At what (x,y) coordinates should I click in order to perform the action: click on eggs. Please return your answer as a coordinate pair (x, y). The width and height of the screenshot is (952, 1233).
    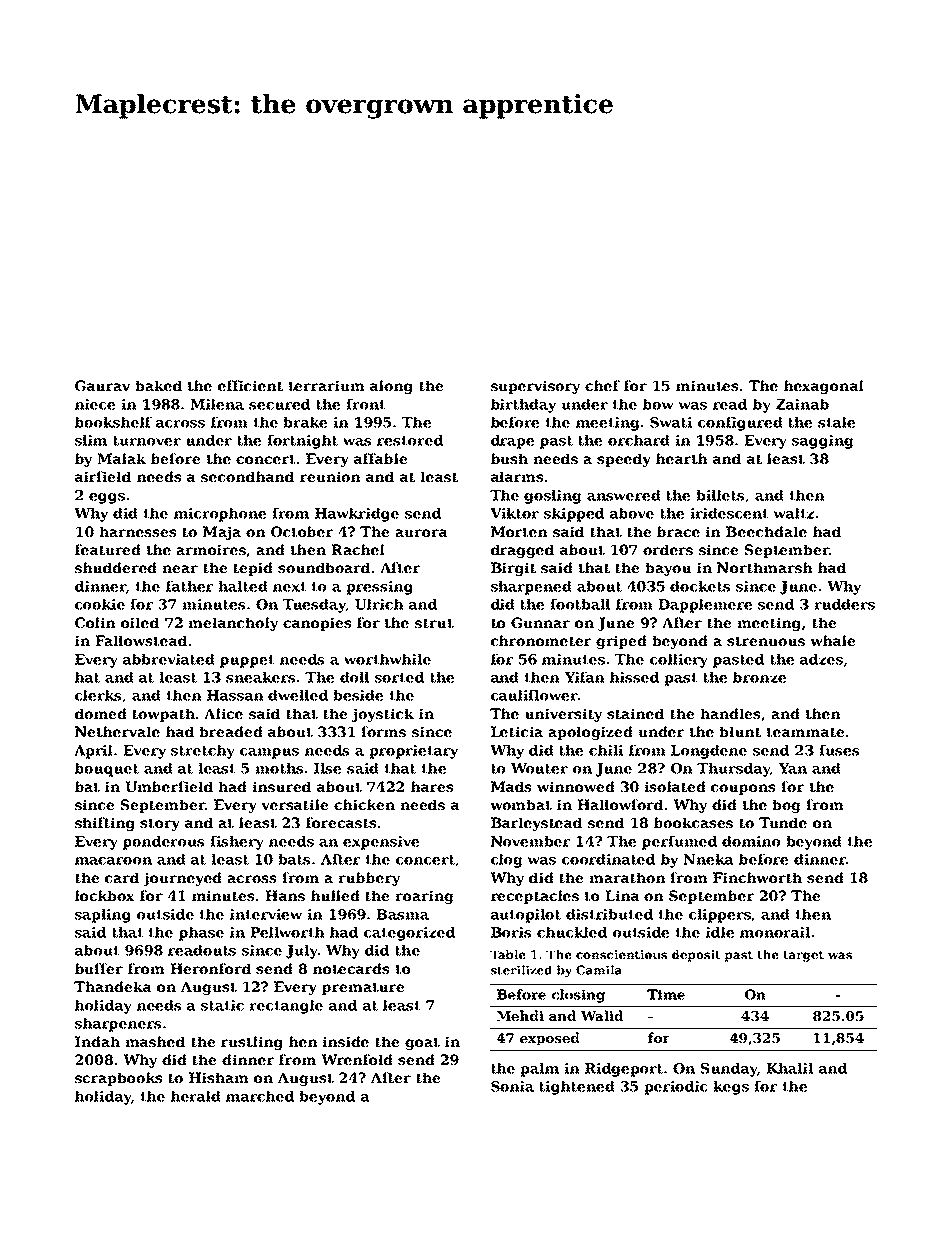
    Looking at the image, I should click on (107, 498).
